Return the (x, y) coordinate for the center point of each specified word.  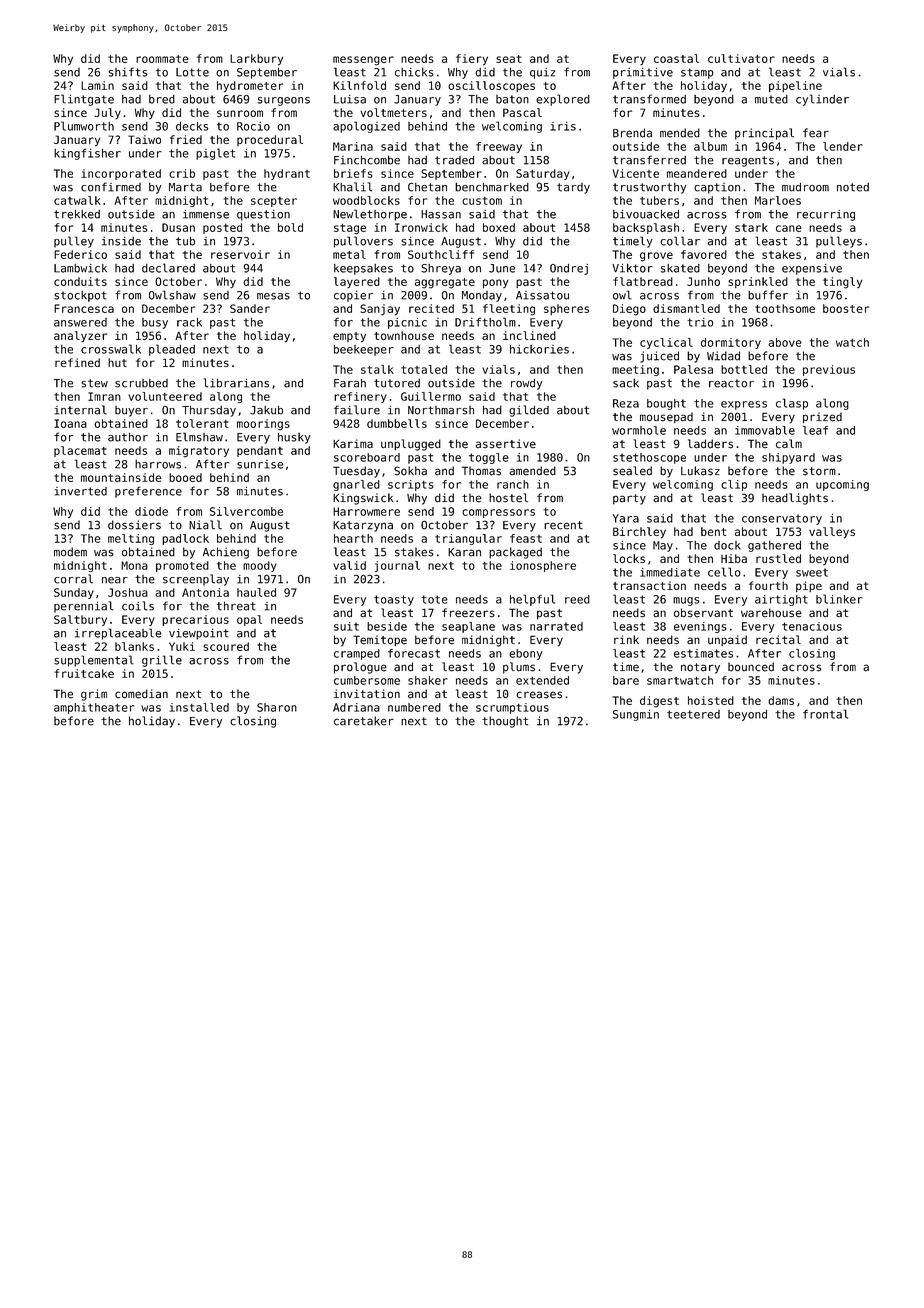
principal (764, 134)
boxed (499, 227)
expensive (812, 269)
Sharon (277, 707)
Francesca (84, 308)
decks (192, 126)
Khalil (352, 187)
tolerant (202, 423)
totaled (424, 369)
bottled (744, 369)
